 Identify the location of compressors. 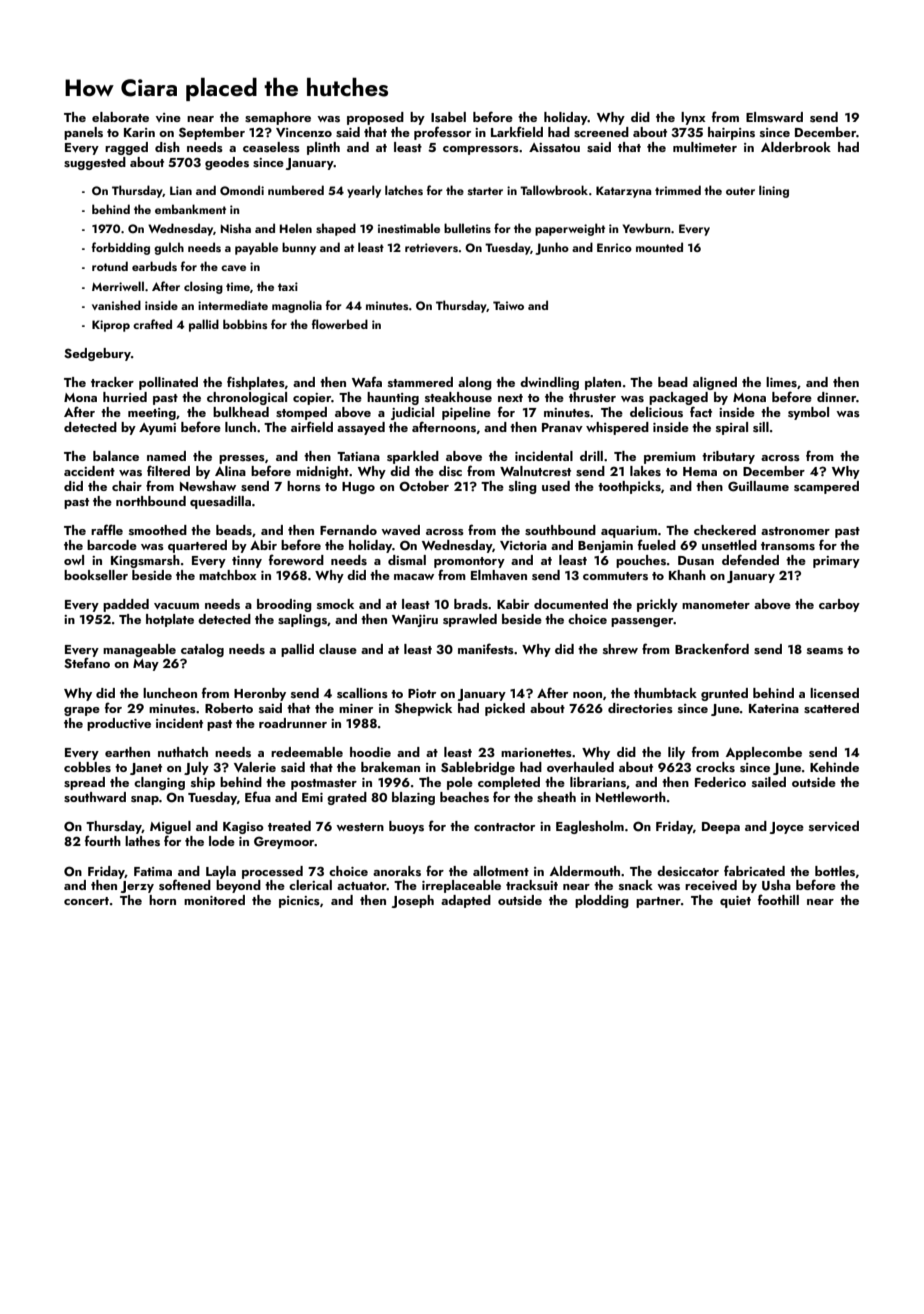
(481, 150).
